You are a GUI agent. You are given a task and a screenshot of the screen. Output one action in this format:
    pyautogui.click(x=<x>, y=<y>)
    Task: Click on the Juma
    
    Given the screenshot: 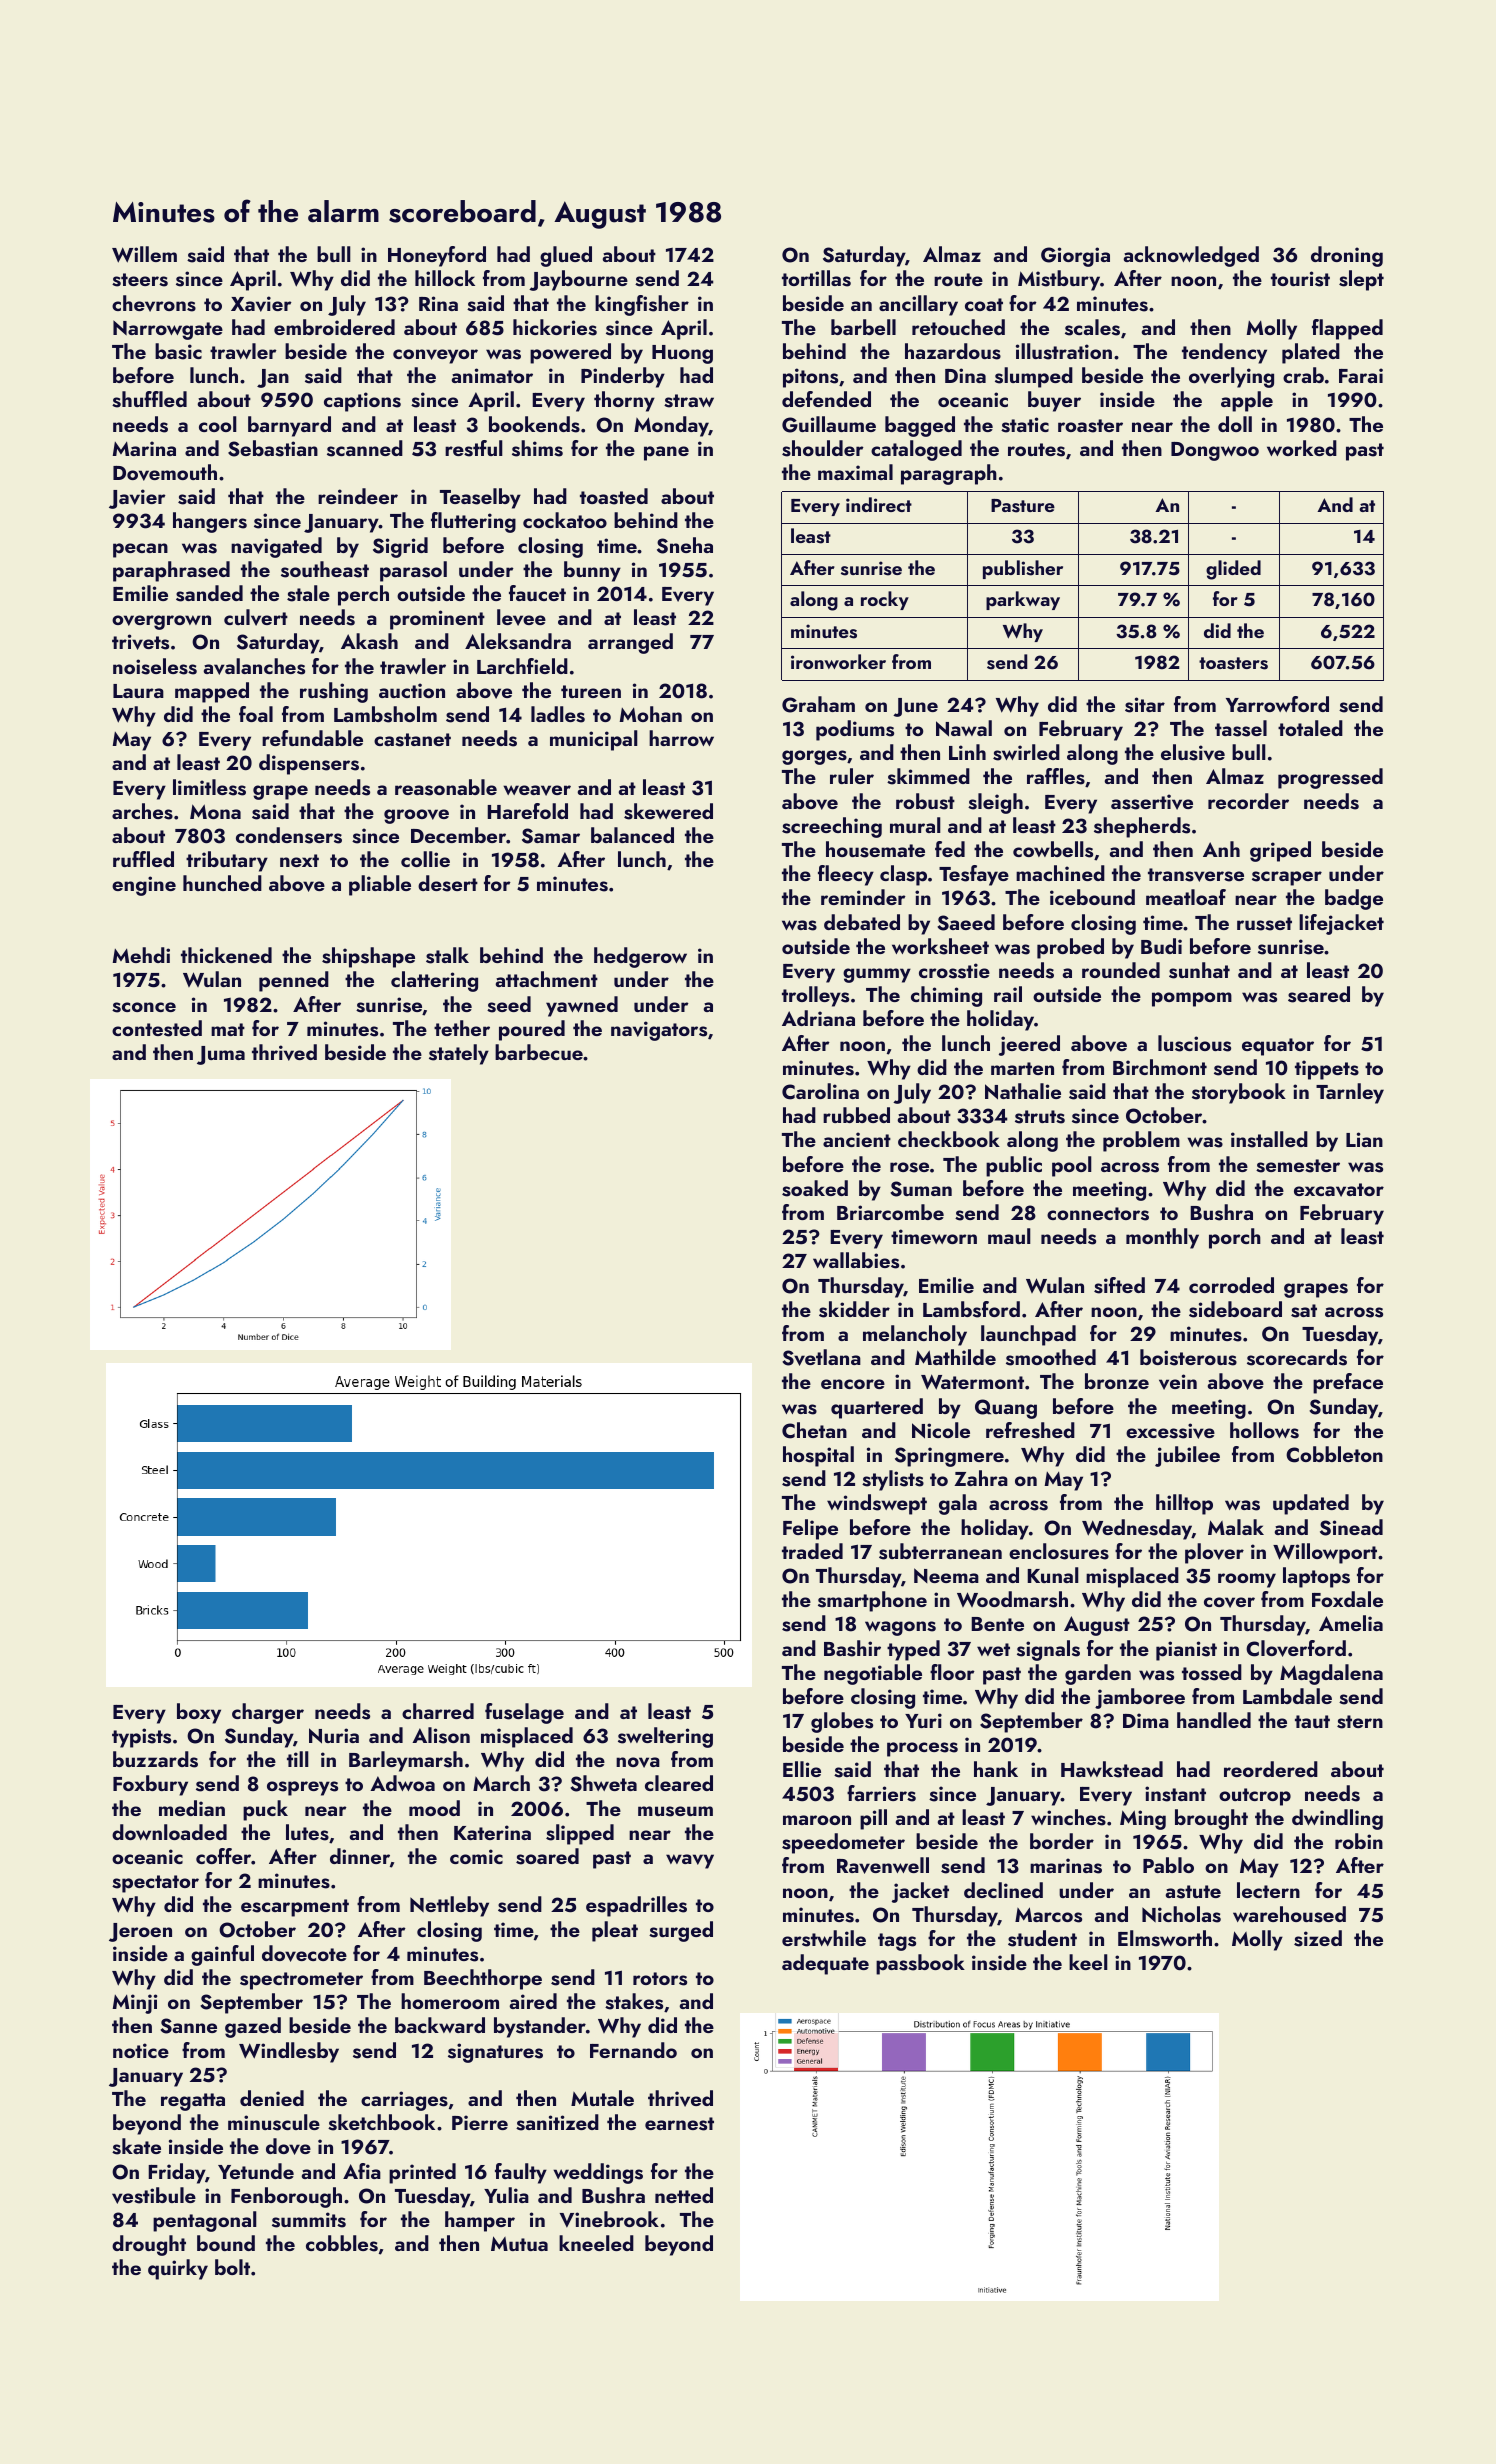 What is the action you would take?
    pyautogui.click(x=221, y=1055)
